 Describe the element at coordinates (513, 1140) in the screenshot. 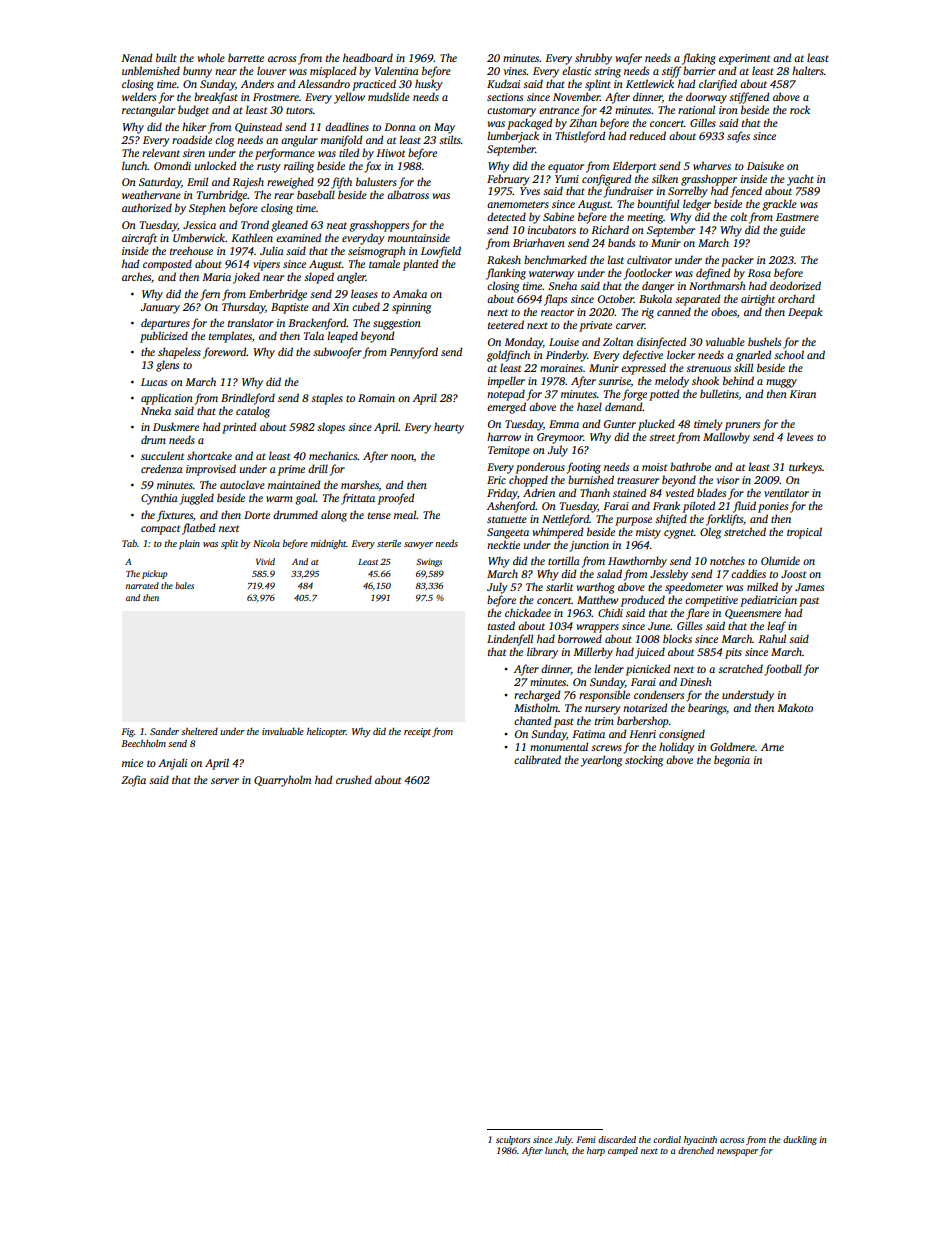

I see `sculptors` at that location.
